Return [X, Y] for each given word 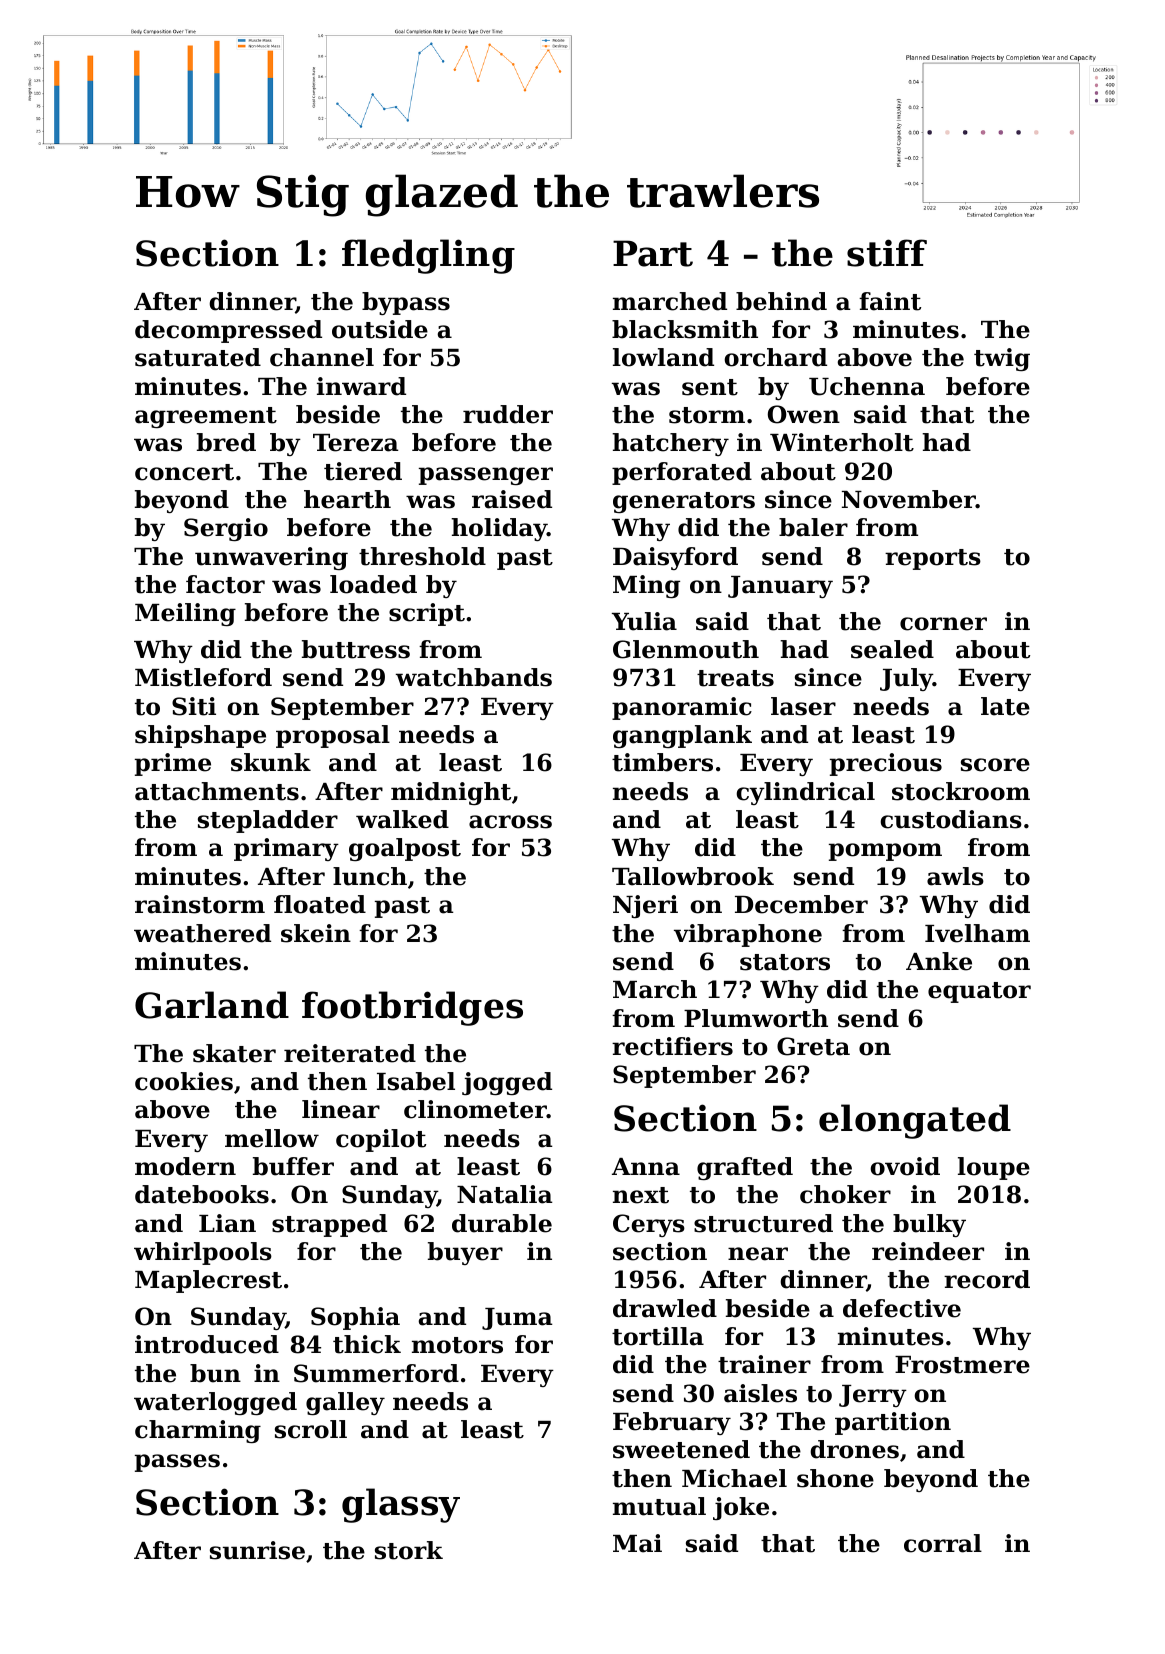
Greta [813, 1046]
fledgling [428, 256]
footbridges [412, 1008]
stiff [887, 253]
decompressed [228, 331]
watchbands [474, 677]
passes [177, 1463]
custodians [951, 819]
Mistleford [203, 677]
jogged [507, 1083]
